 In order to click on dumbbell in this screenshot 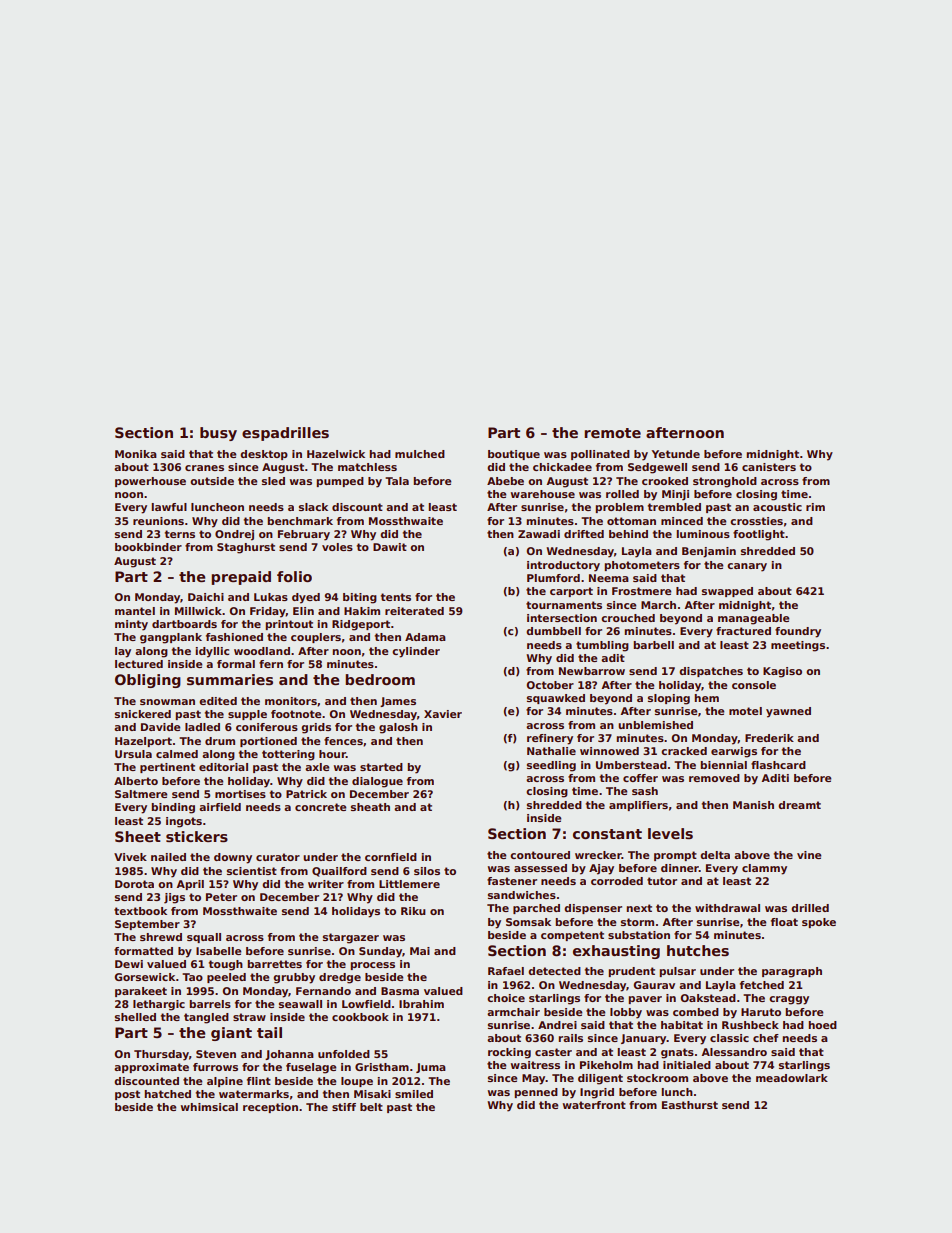, I will do `click(553, 631)`.
